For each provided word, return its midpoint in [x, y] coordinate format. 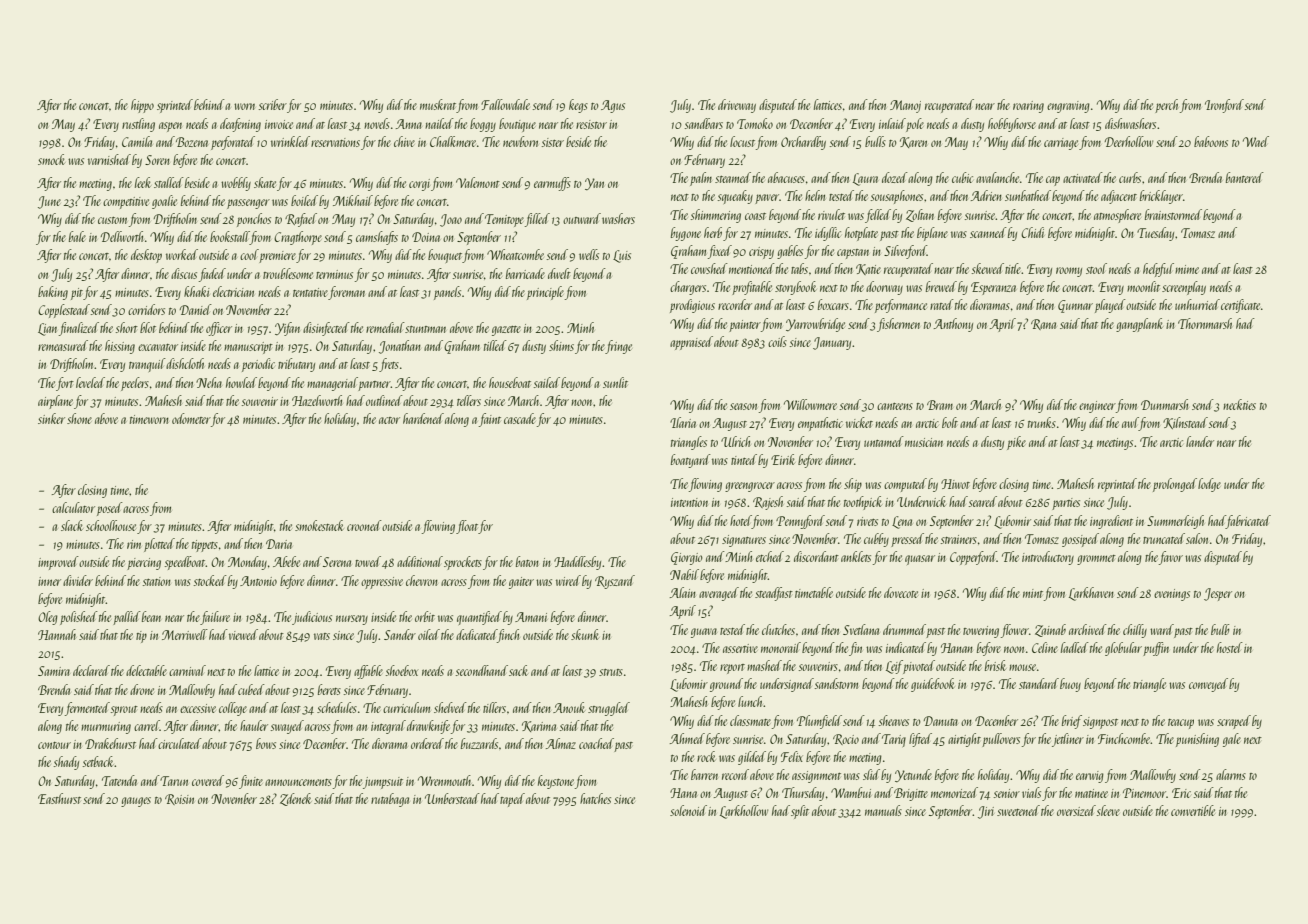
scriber [273, 104]
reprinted [1117, 485]
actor [389, 420]
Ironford [1224, 106]
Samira [54, 671]
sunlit [615, 382]
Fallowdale [505, 104]
